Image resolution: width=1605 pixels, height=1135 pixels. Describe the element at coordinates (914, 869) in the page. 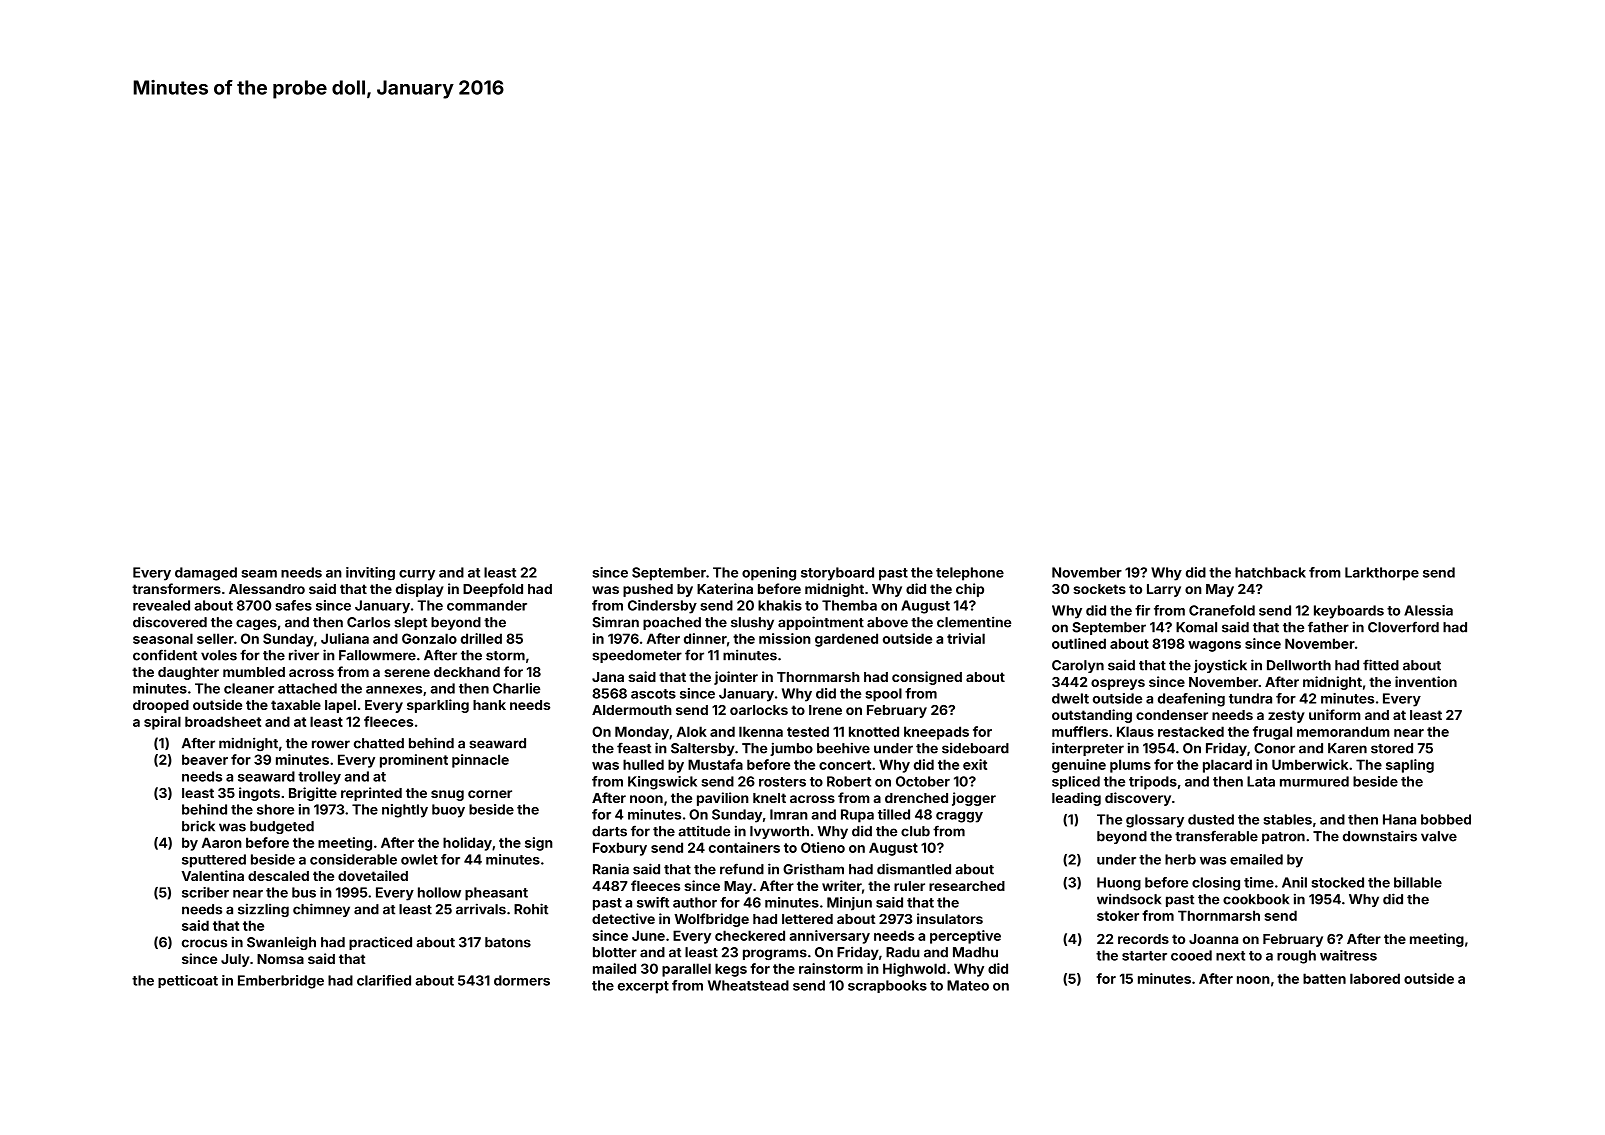

I see `dismantled` at that location.
